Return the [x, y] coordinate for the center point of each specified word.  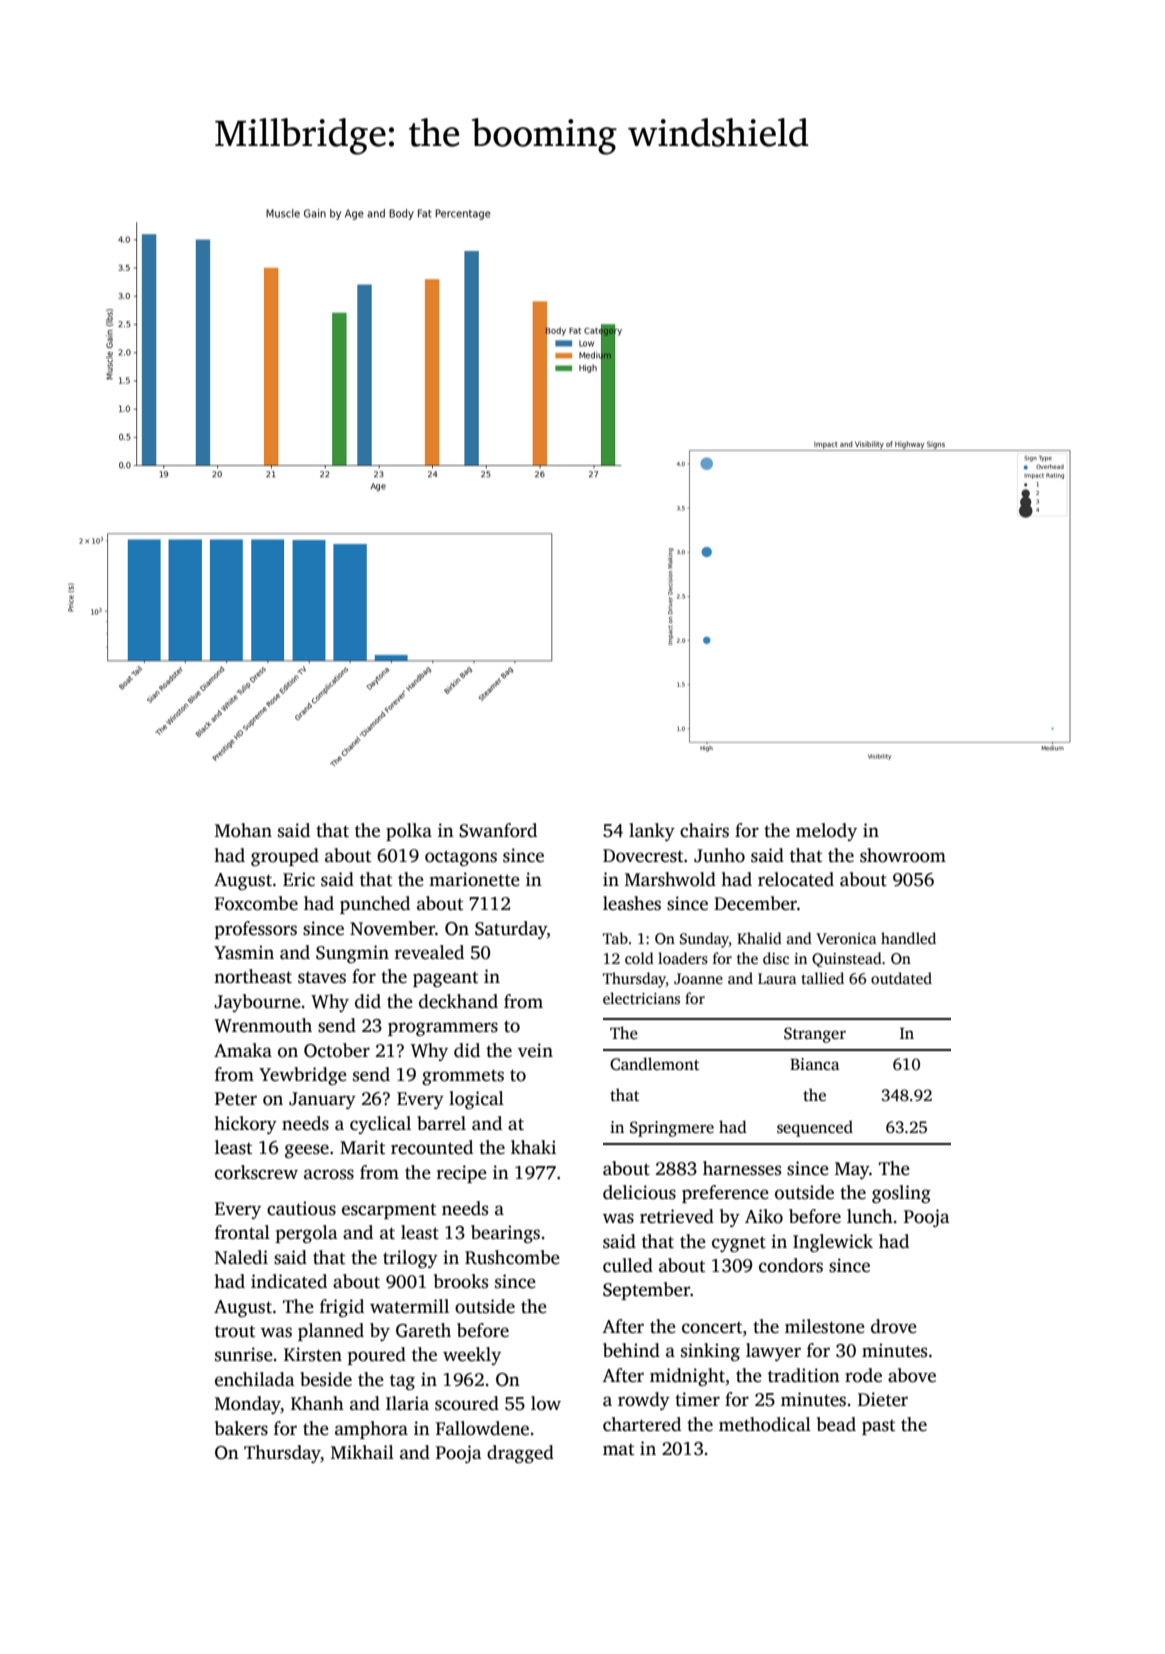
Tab [615, 938]
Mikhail [362, 1452]
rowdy [644, 1401]
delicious [639, 1192]
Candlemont [654, 1064]
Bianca [814, 1064]
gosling [901, 1194]
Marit [362, 1147]
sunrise [244, 1354]
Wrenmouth [263, 1025]
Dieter [883, 1399]
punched [375, 905]
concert [712, 1328]
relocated [796, 879]
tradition [804, 1375]
